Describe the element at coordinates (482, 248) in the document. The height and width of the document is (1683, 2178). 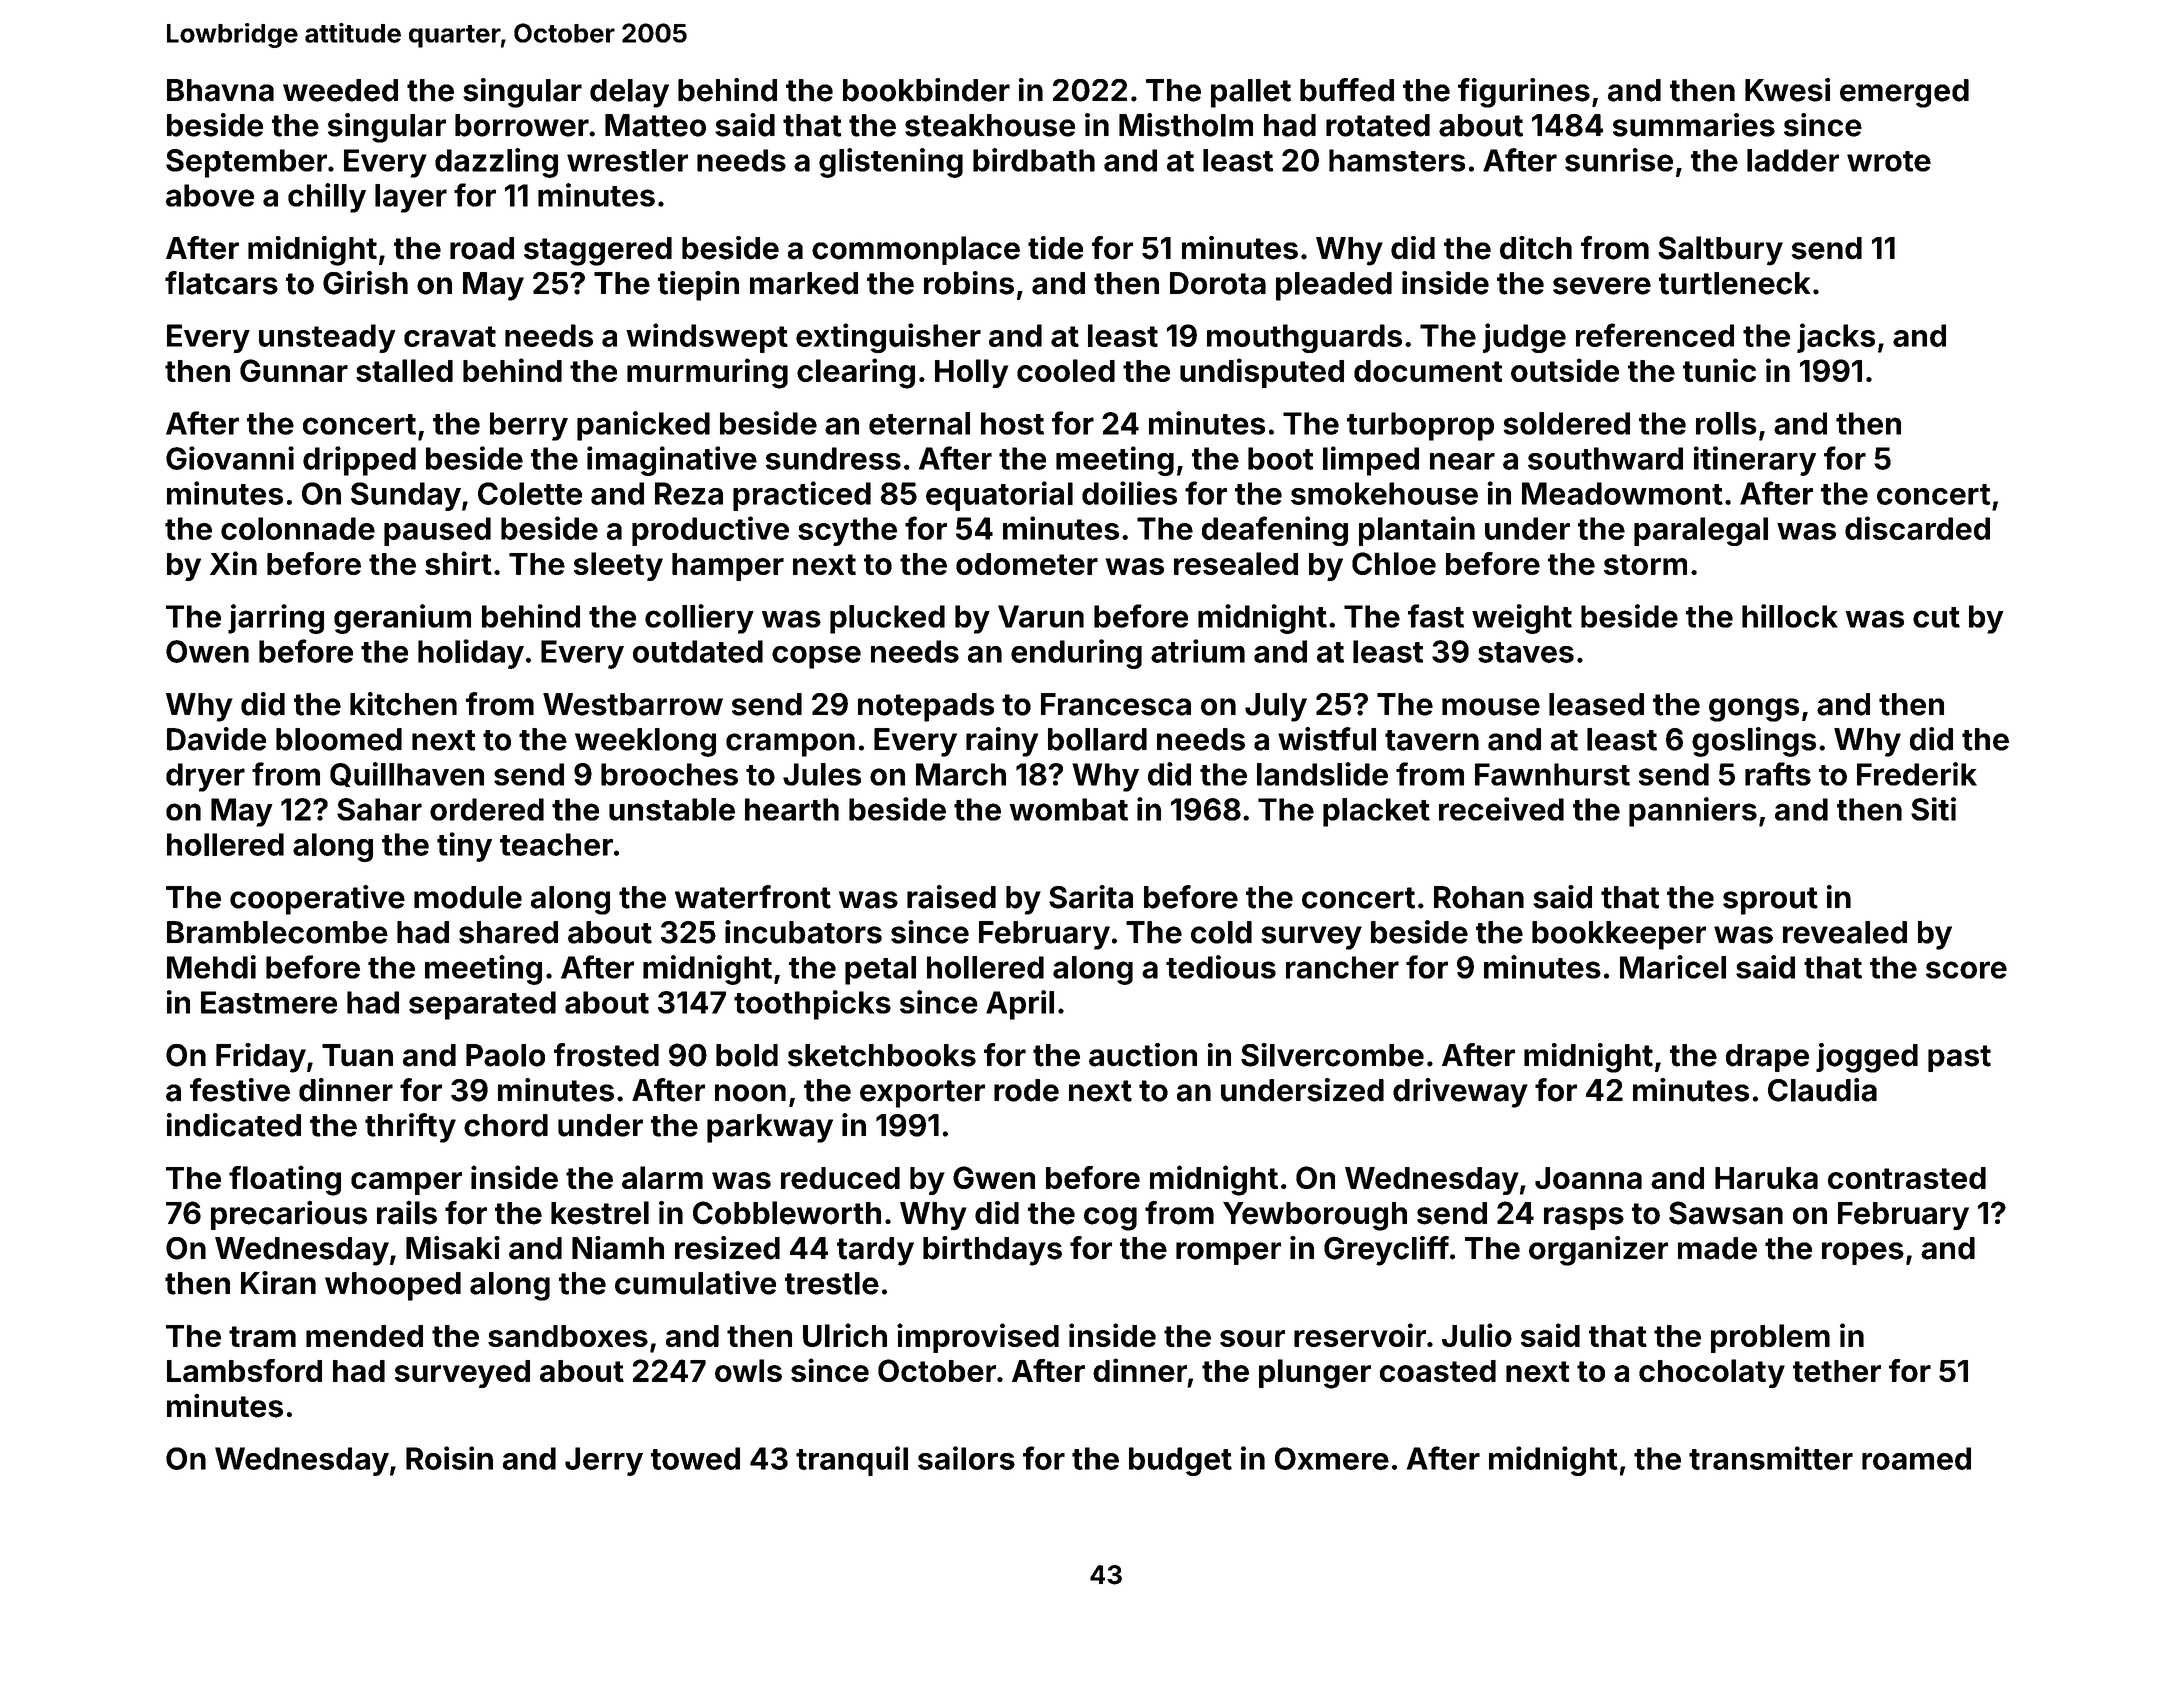
I see `road` at that location.
